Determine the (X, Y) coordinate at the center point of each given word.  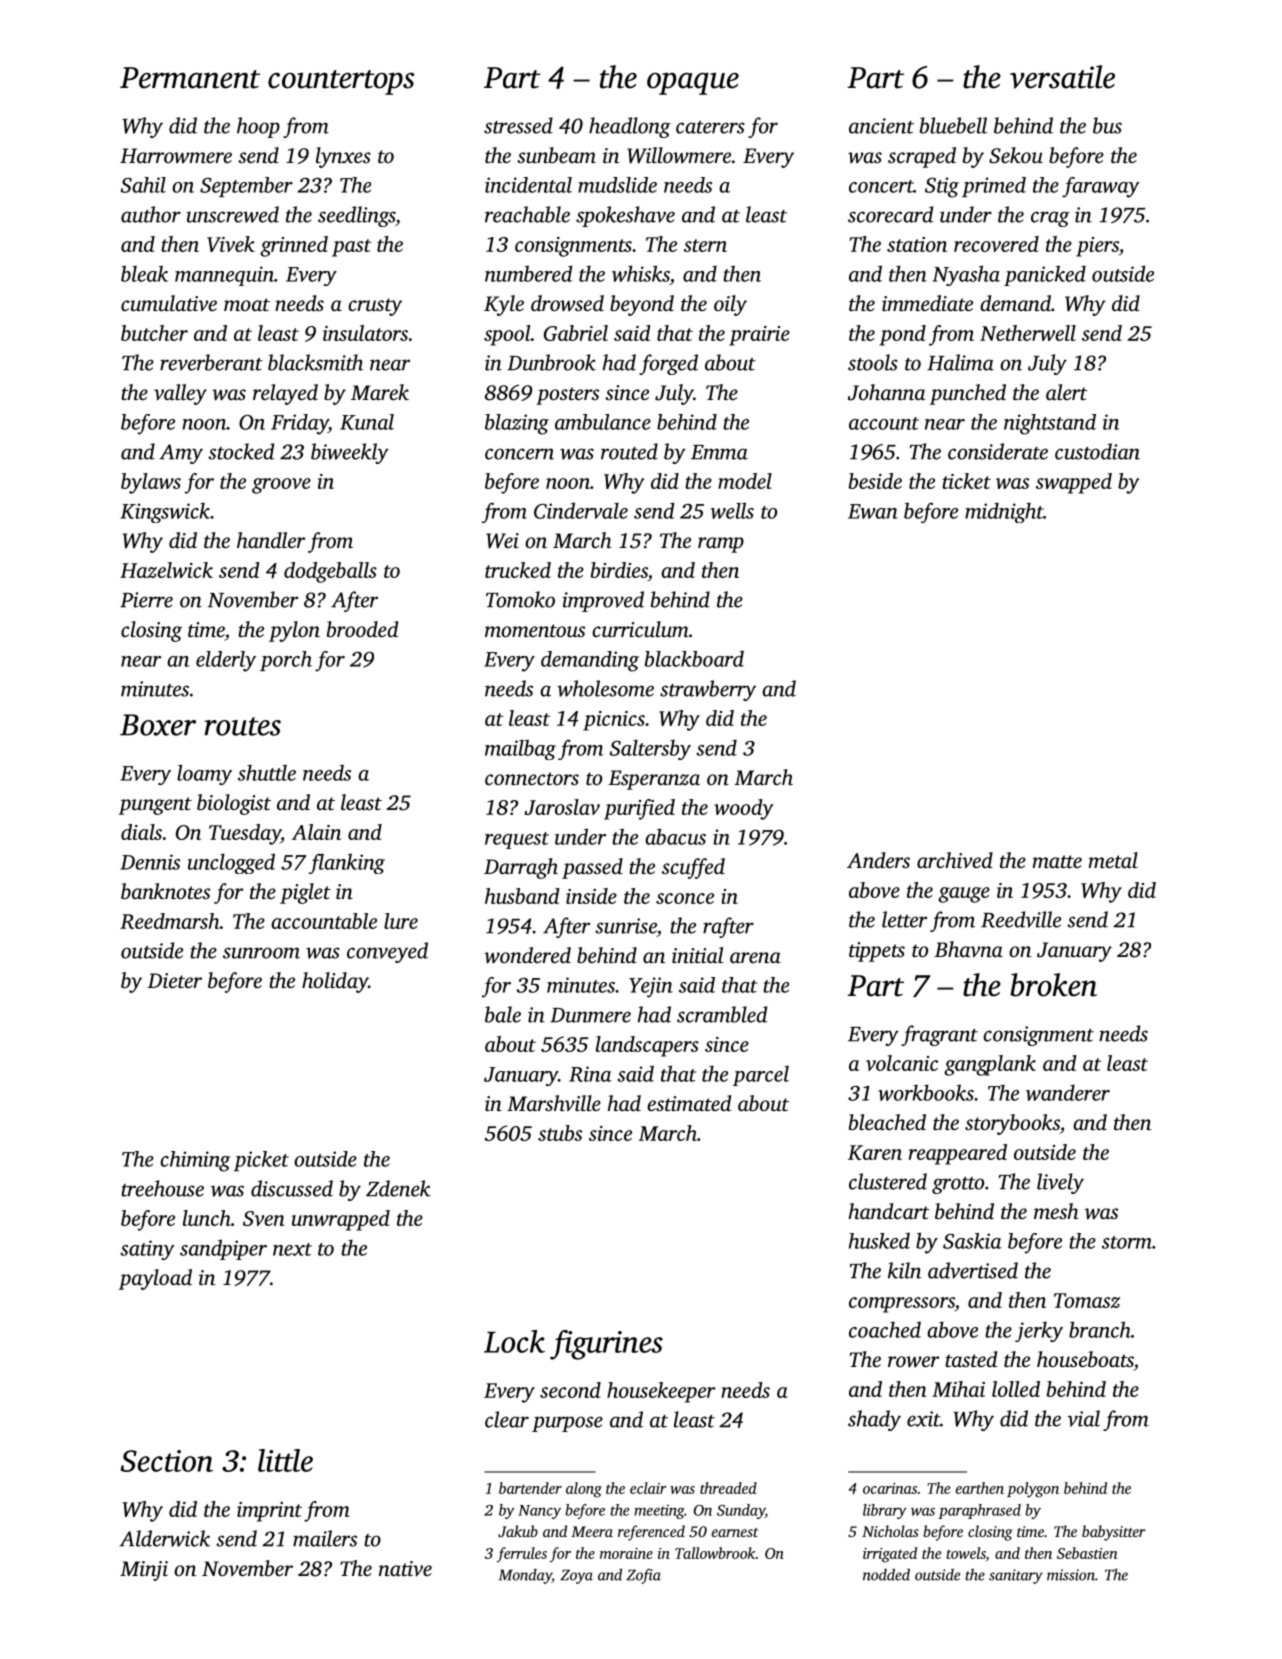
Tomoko (520, 599)
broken (1053, 985)
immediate (927, 303)
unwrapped (341, 1220)
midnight (1004, 512)
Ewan (873, 511)
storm (1127, 1242)
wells (732, 510)
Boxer (158, 725)
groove (281, 486)
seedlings (356, 216)
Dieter (174, 980)
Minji (144, 1571)
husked (879, 1240)
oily (730, 305)
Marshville (554, 1103)
